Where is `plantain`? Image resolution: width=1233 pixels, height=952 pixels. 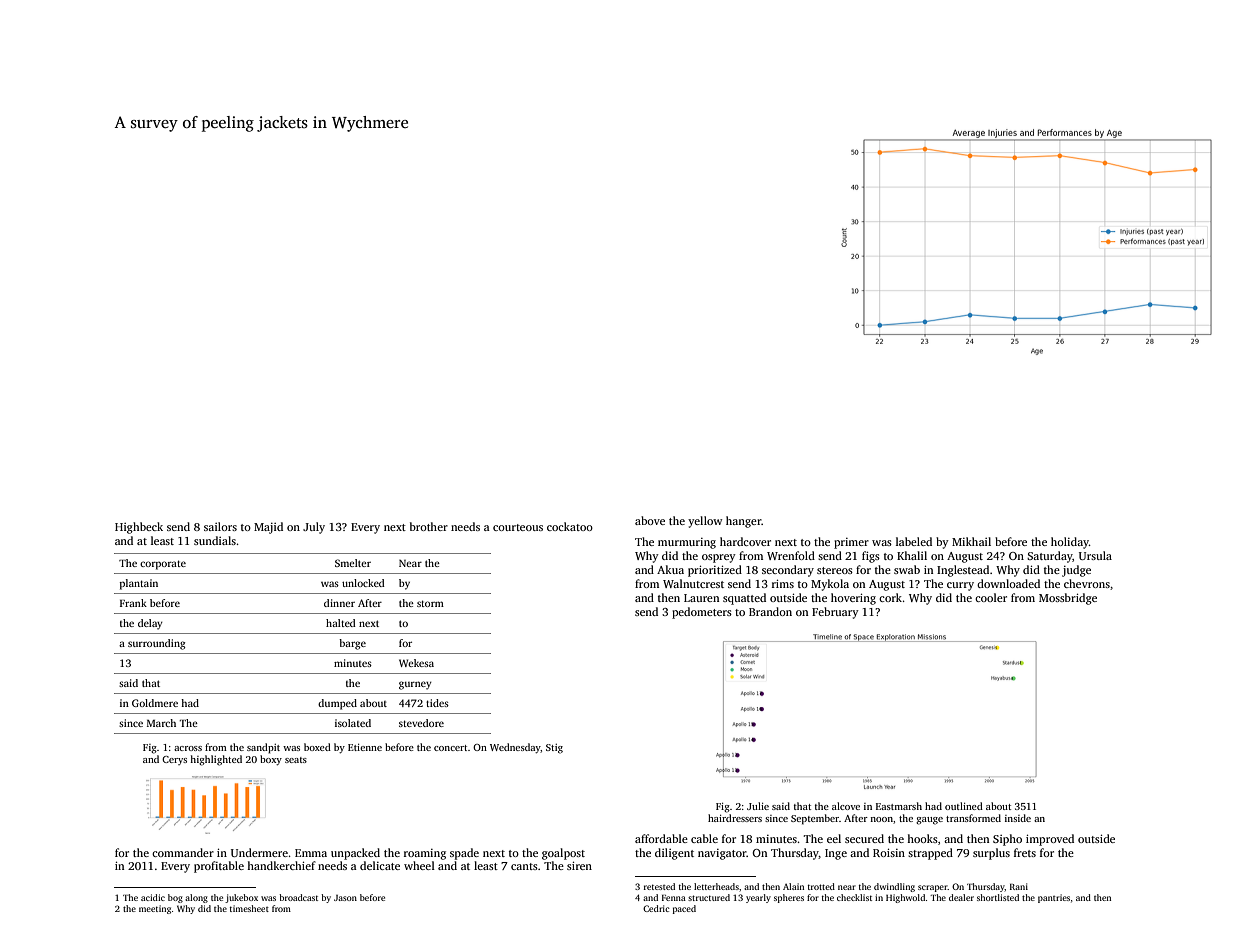 plantain is located at coordinates (139, 584).
